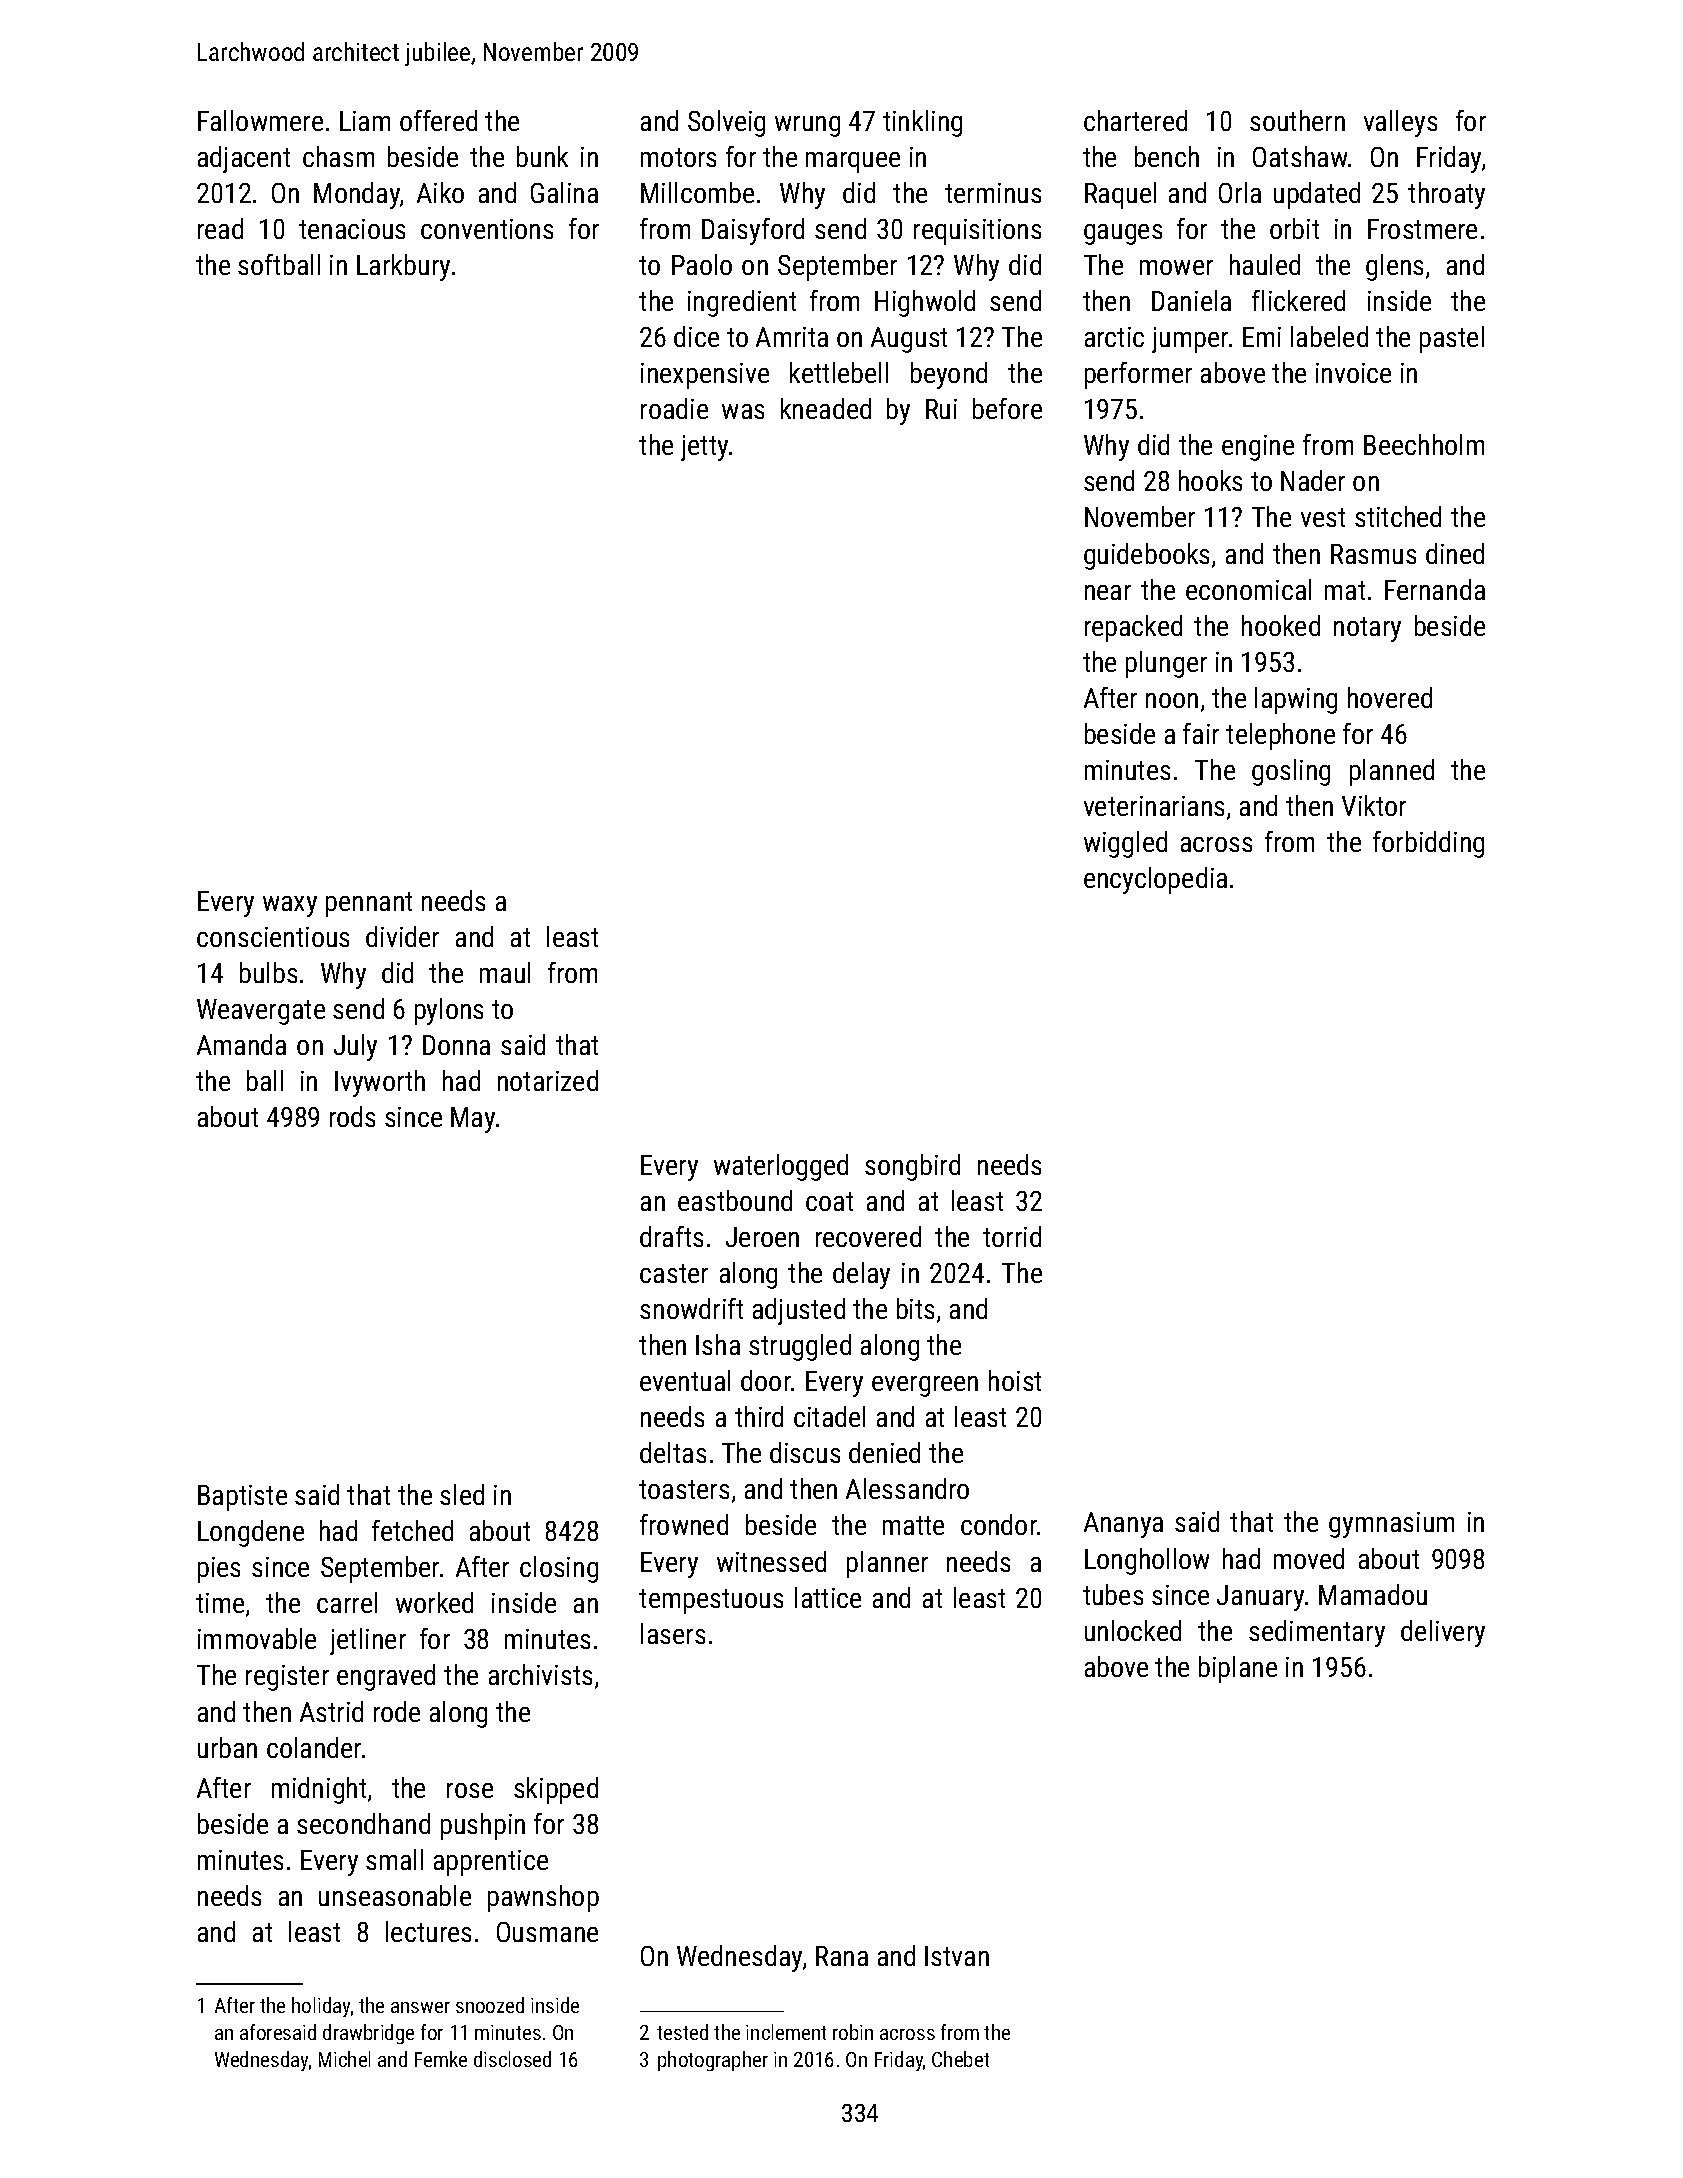 This image has height=2178, width=1683. I want to click on hooked, so click(1281, 625).
